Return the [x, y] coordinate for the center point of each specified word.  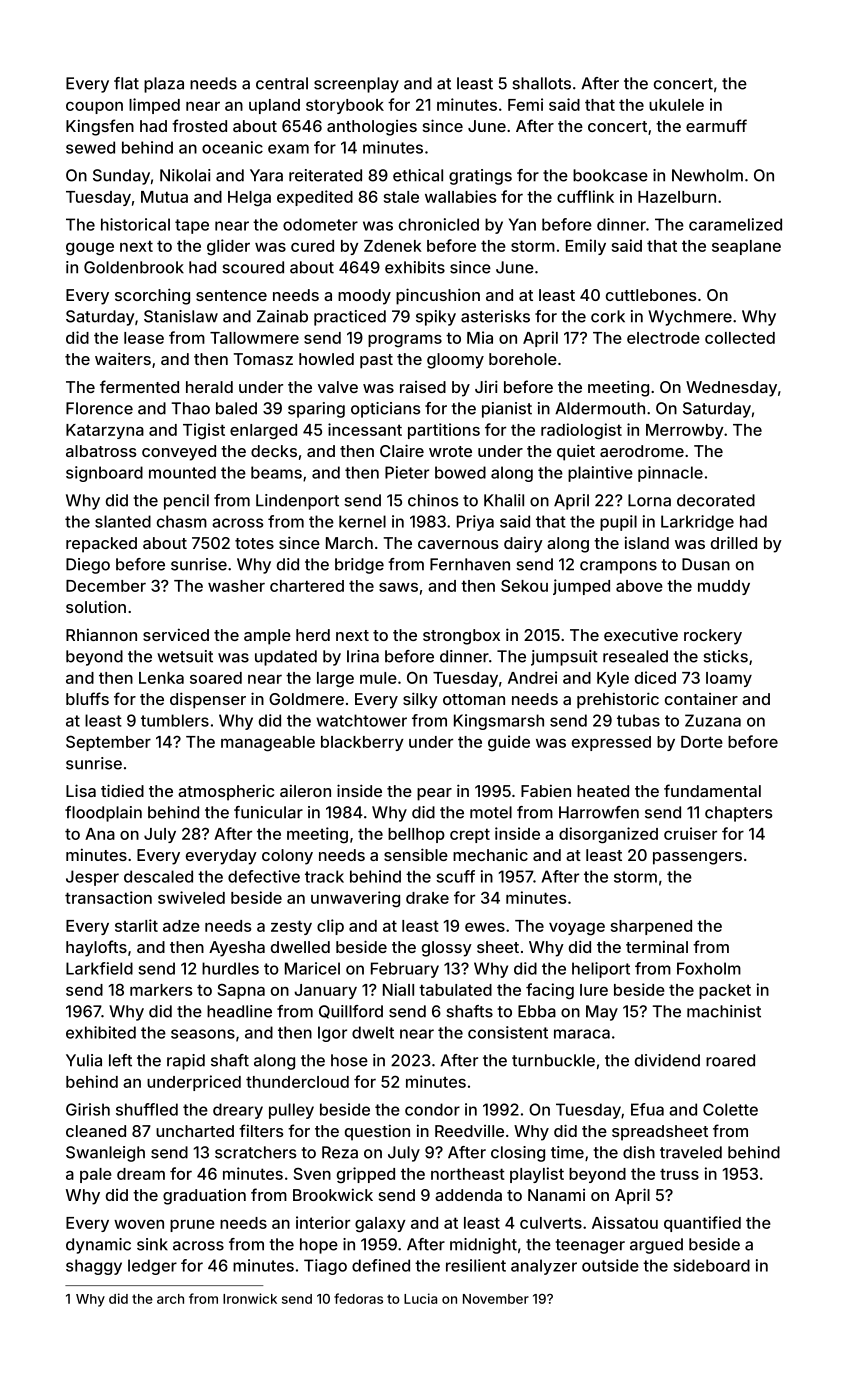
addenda [468, 1195]
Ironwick [250, 1298]
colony [287, 857]
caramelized [735, 224]
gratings [480, 177]
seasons [203, 1034]
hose [349, 1060]
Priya [475, 523]
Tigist [204, 431]
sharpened [651, 927]
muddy [724, 587]
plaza [164, 85]
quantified [702, 1224]
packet [725, 991]
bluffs [87, 698]
